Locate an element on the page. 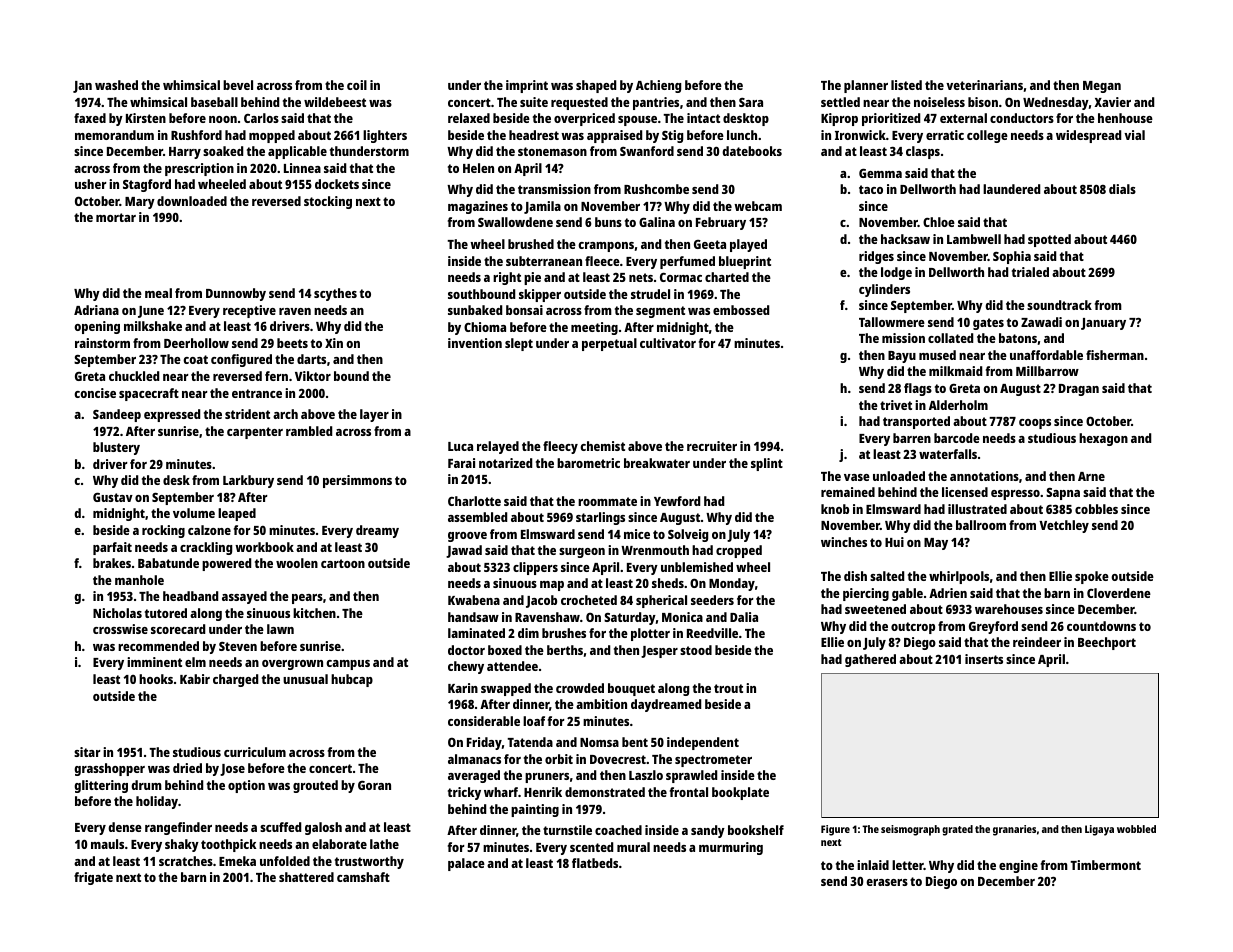 The image size is (1233, 952). Jacob is located at coordinates (541, 601).
